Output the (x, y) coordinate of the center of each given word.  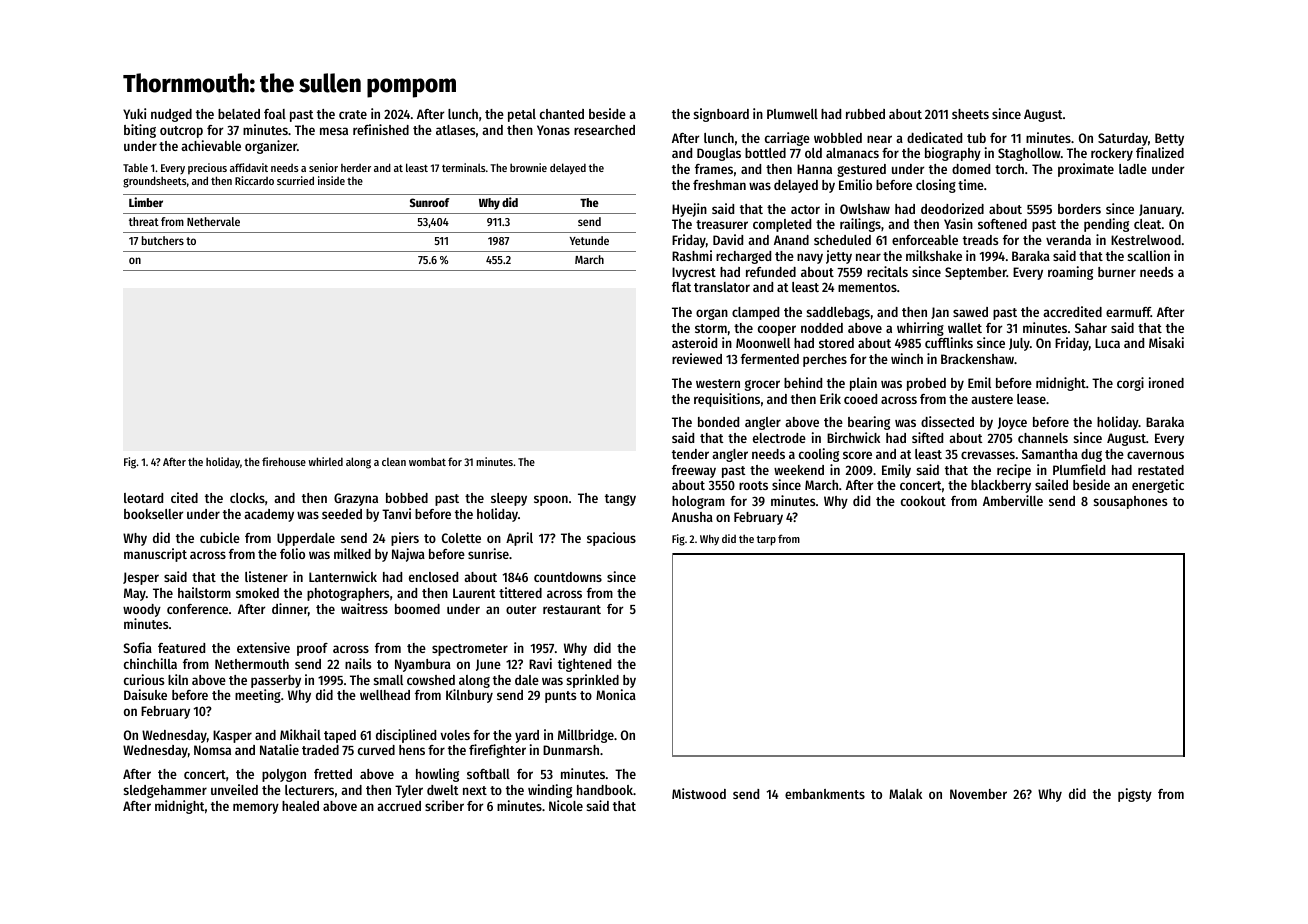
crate (353, 114)
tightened (584, 665)
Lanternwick (343, 576)
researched (604, 130)
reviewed (697, 358)
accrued (399, 806)
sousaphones (1130, 502)
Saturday (1123, 139)
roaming (1070, 273)
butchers (163, 240)
